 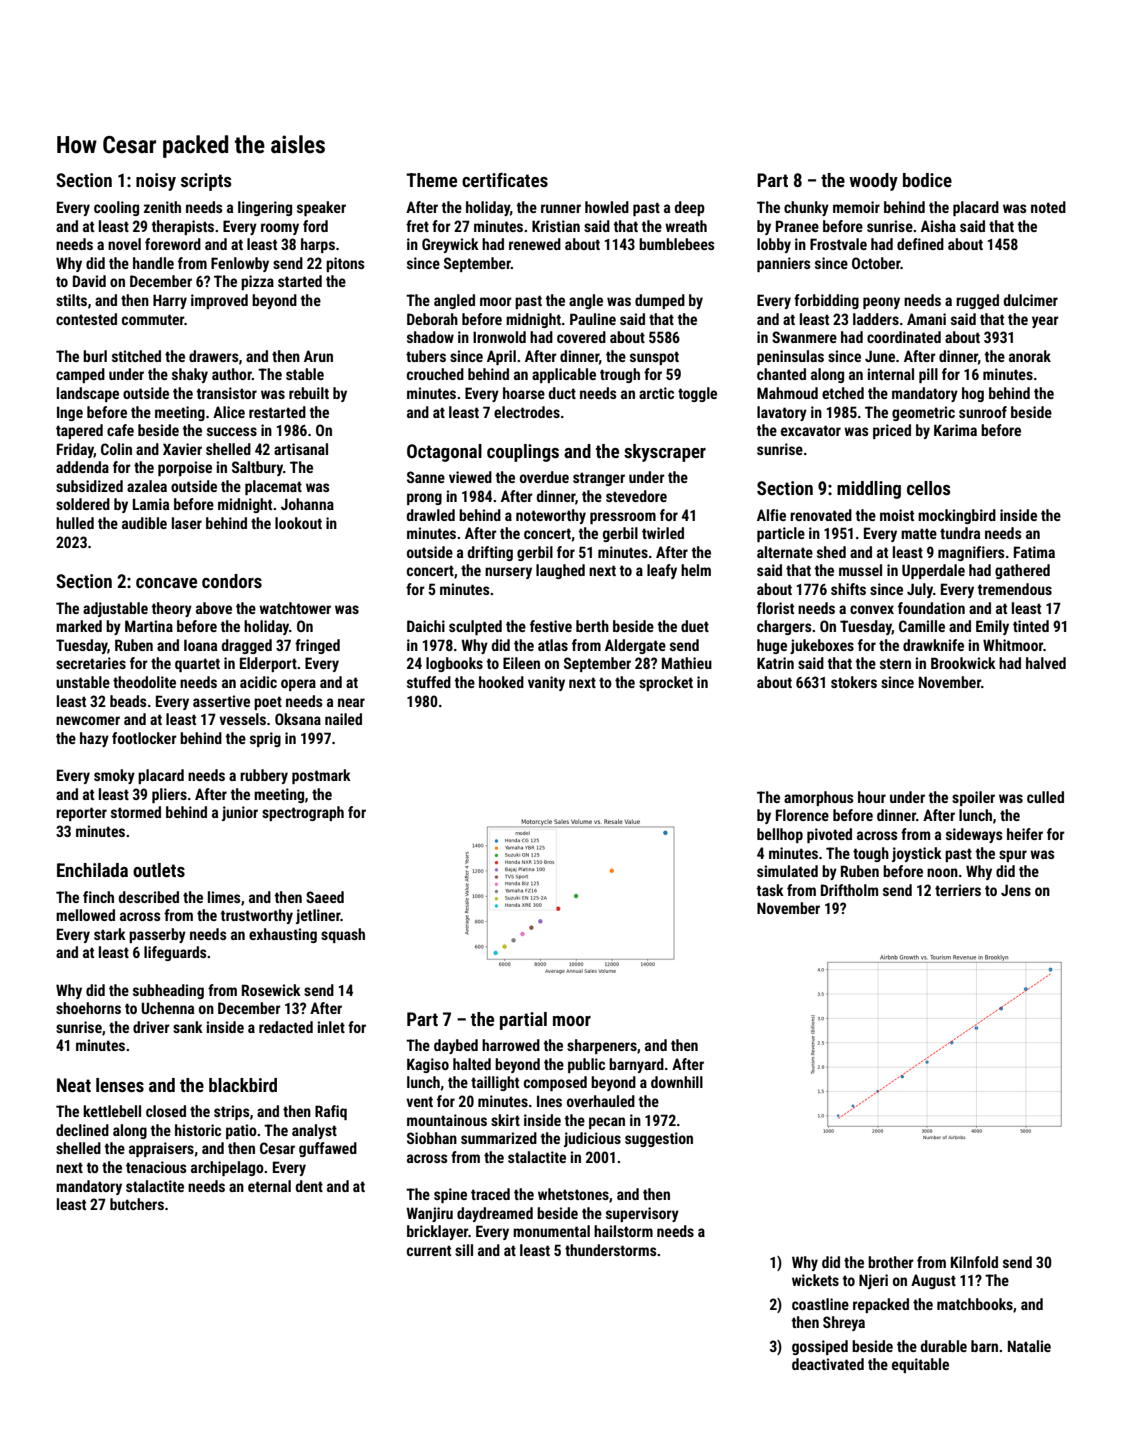 What do you see at coordinates (690, 208) in the screenshot?
I see `deep` at bounding box center [690, 208].
